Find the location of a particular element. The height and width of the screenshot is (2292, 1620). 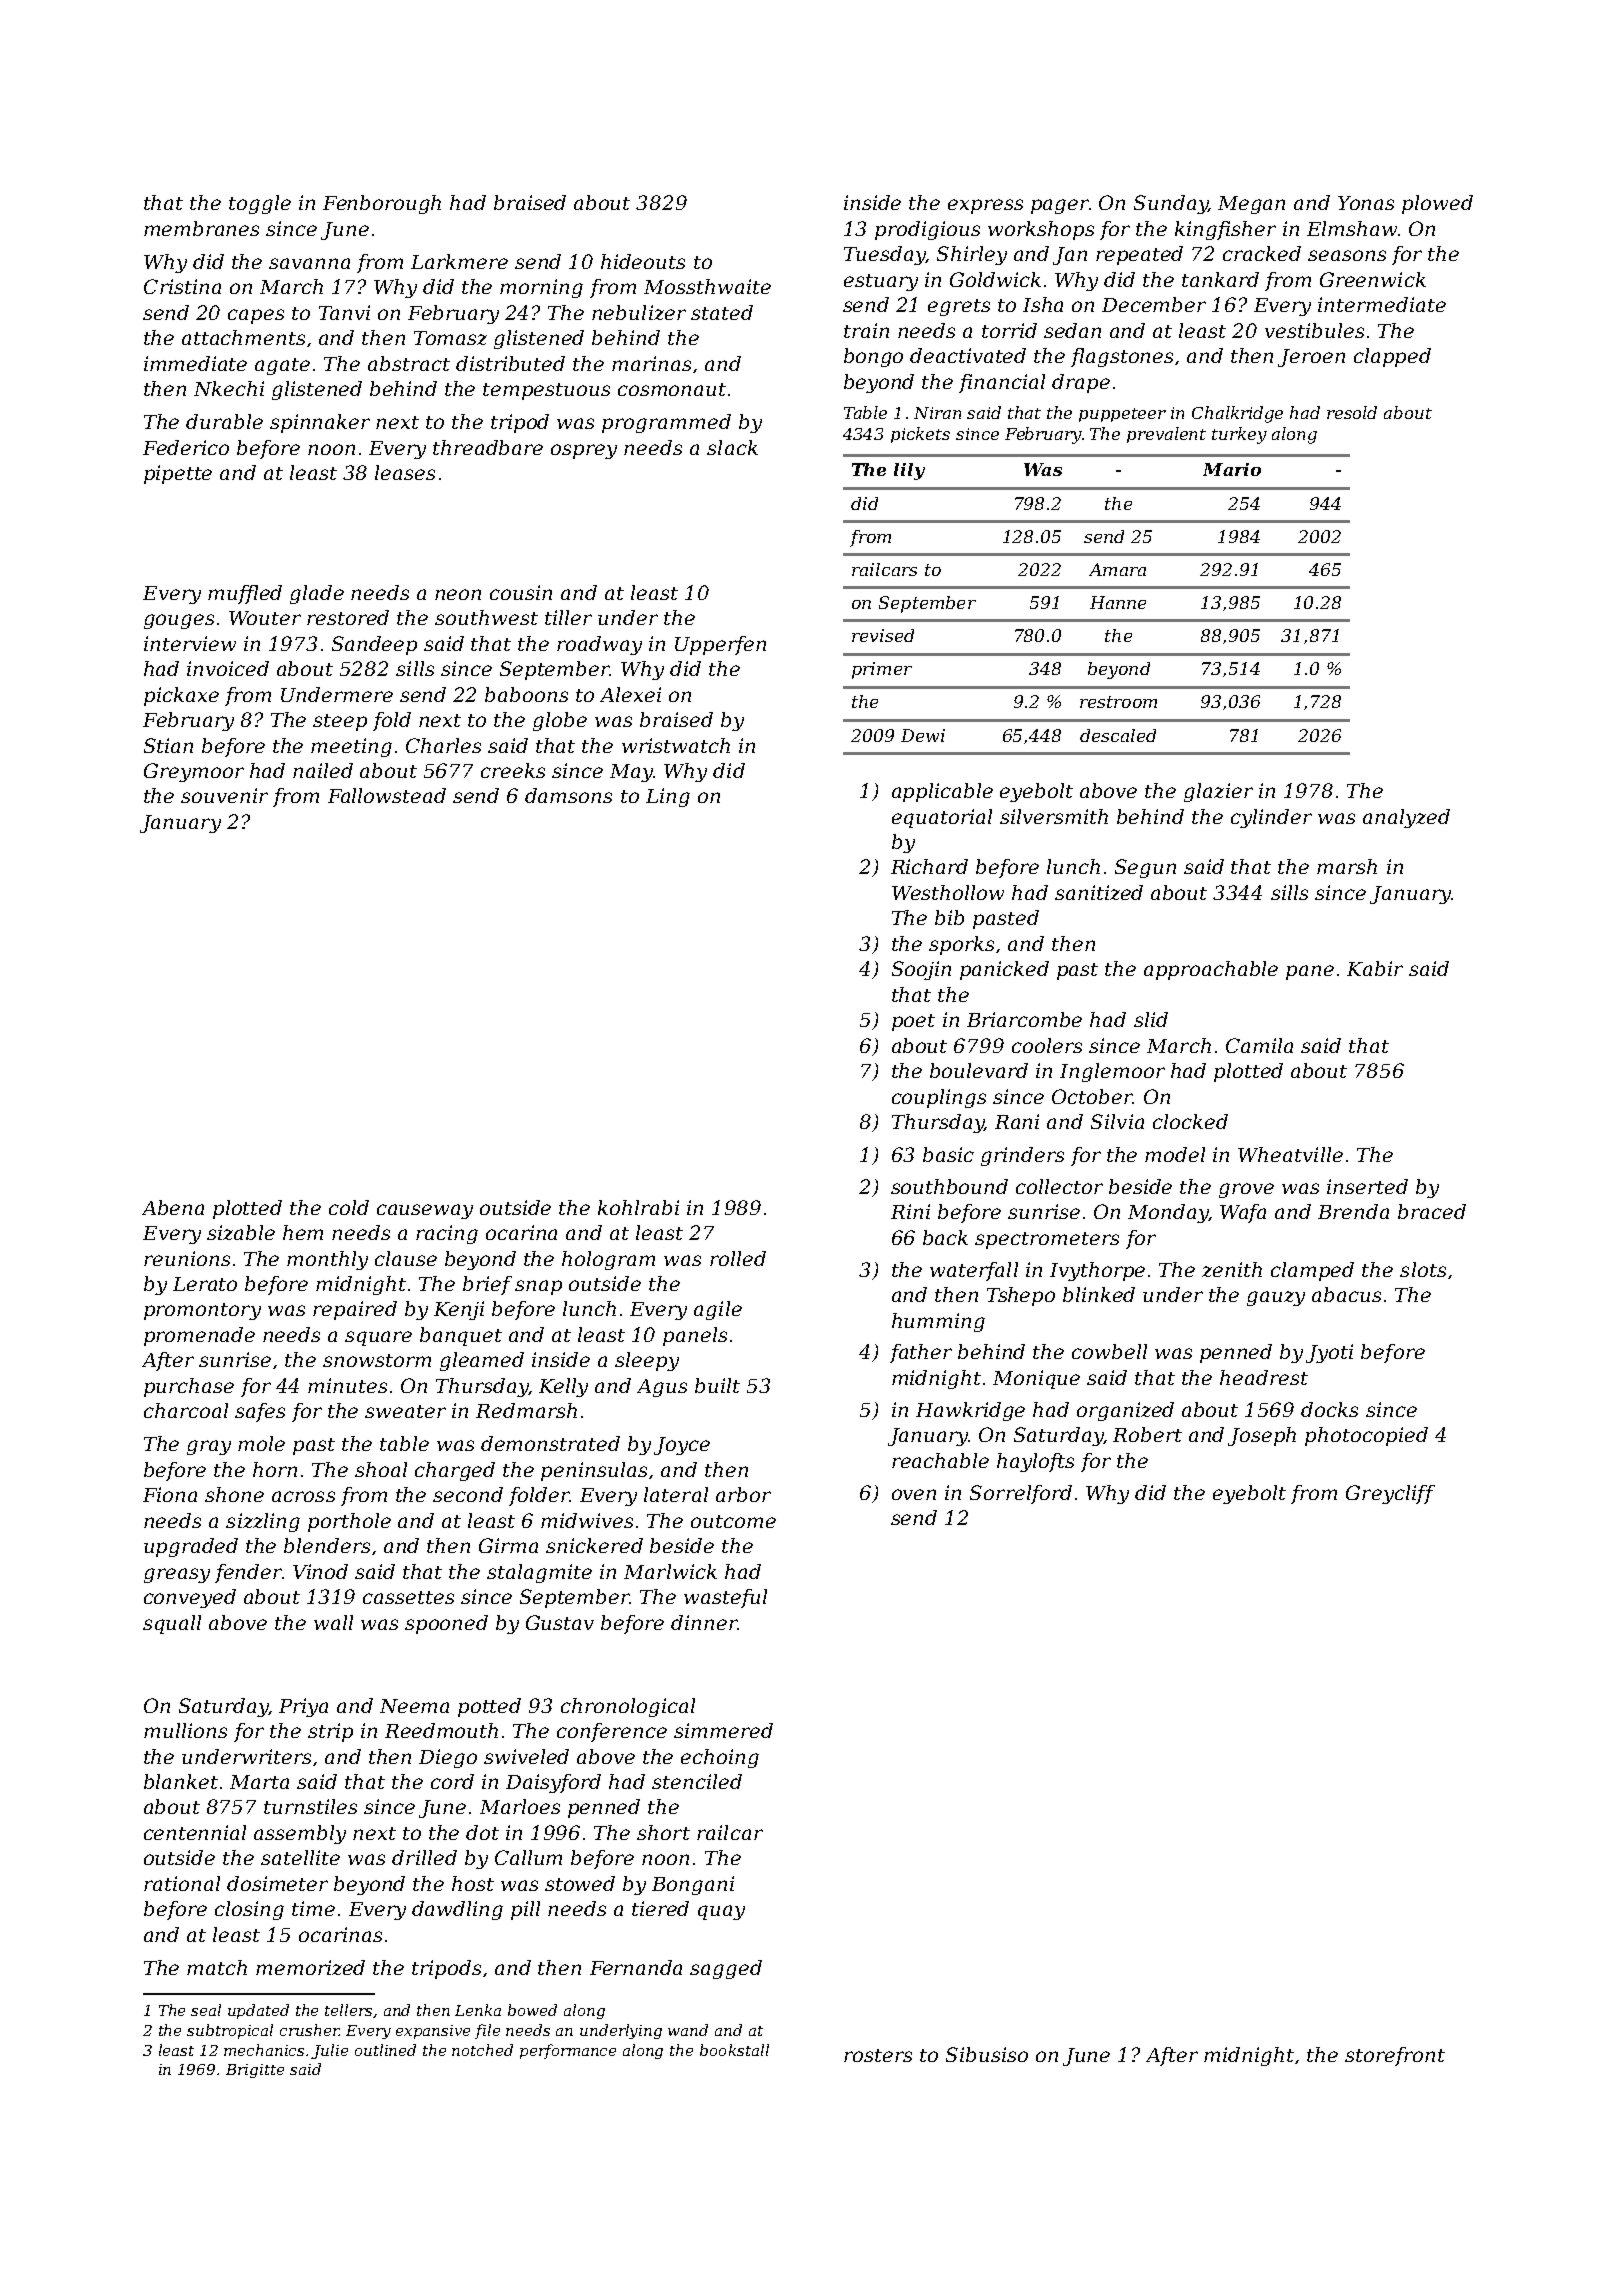

programmed is located at coordinates (666, 423).
